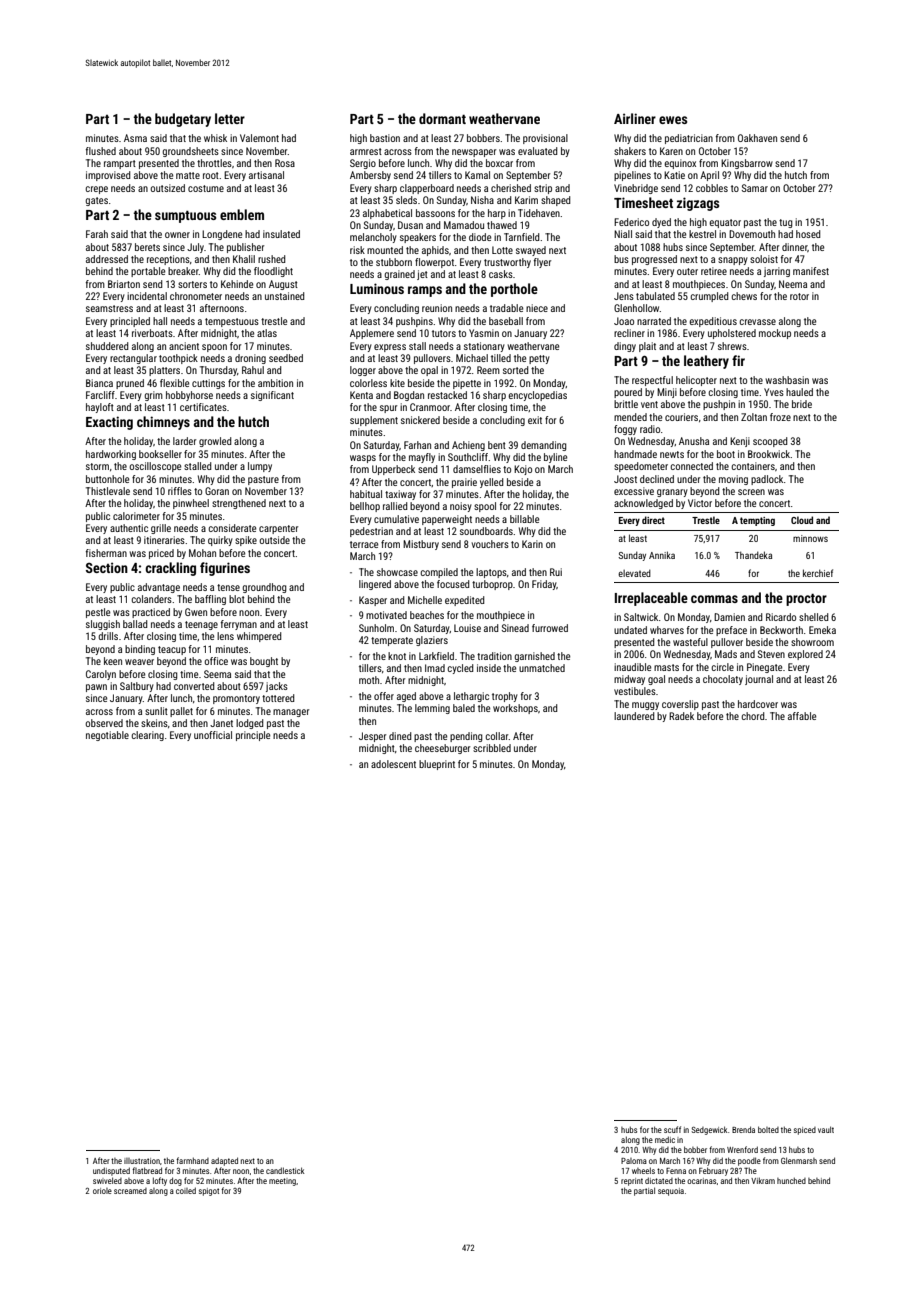  I want to click on Louise, so click(467, 628).
